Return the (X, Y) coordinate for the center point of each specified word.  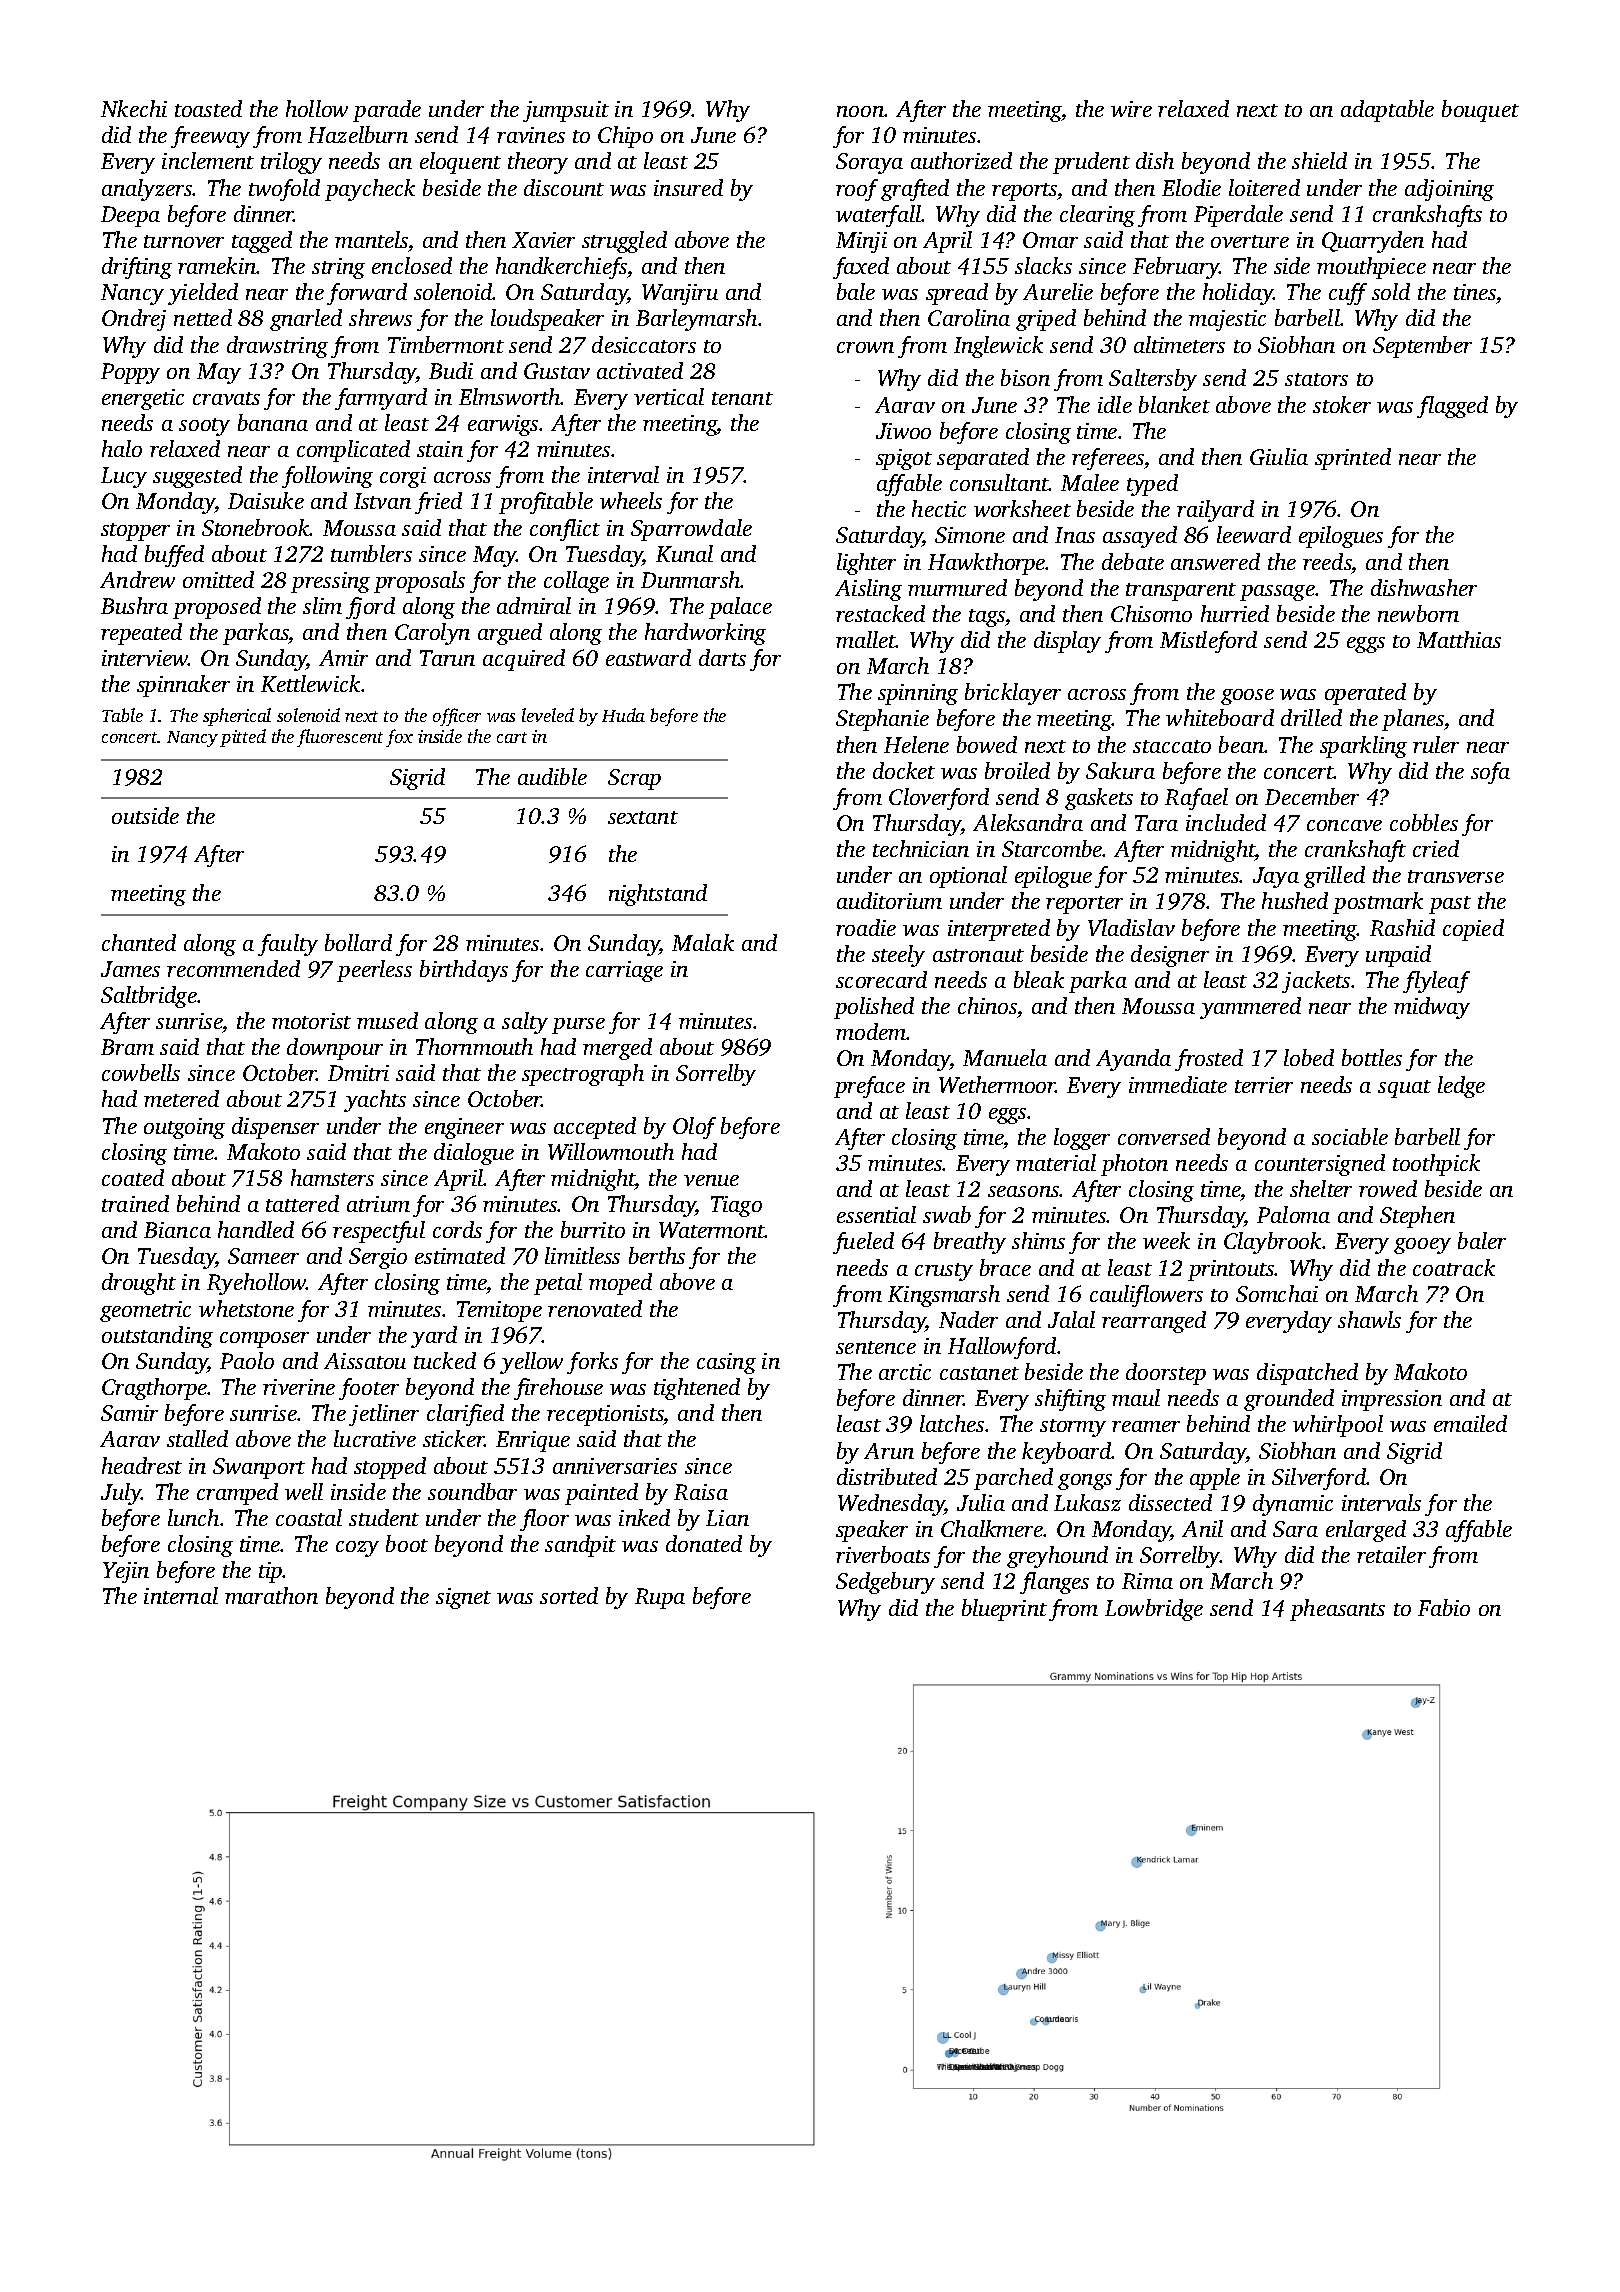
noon (860, 111)
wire (1131, 109)
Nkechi (134, 108)
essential (876, 1214)
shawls (1369, 1319)
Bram (127, 1047)
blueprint (1004, 1610)
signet (463, 1598)
